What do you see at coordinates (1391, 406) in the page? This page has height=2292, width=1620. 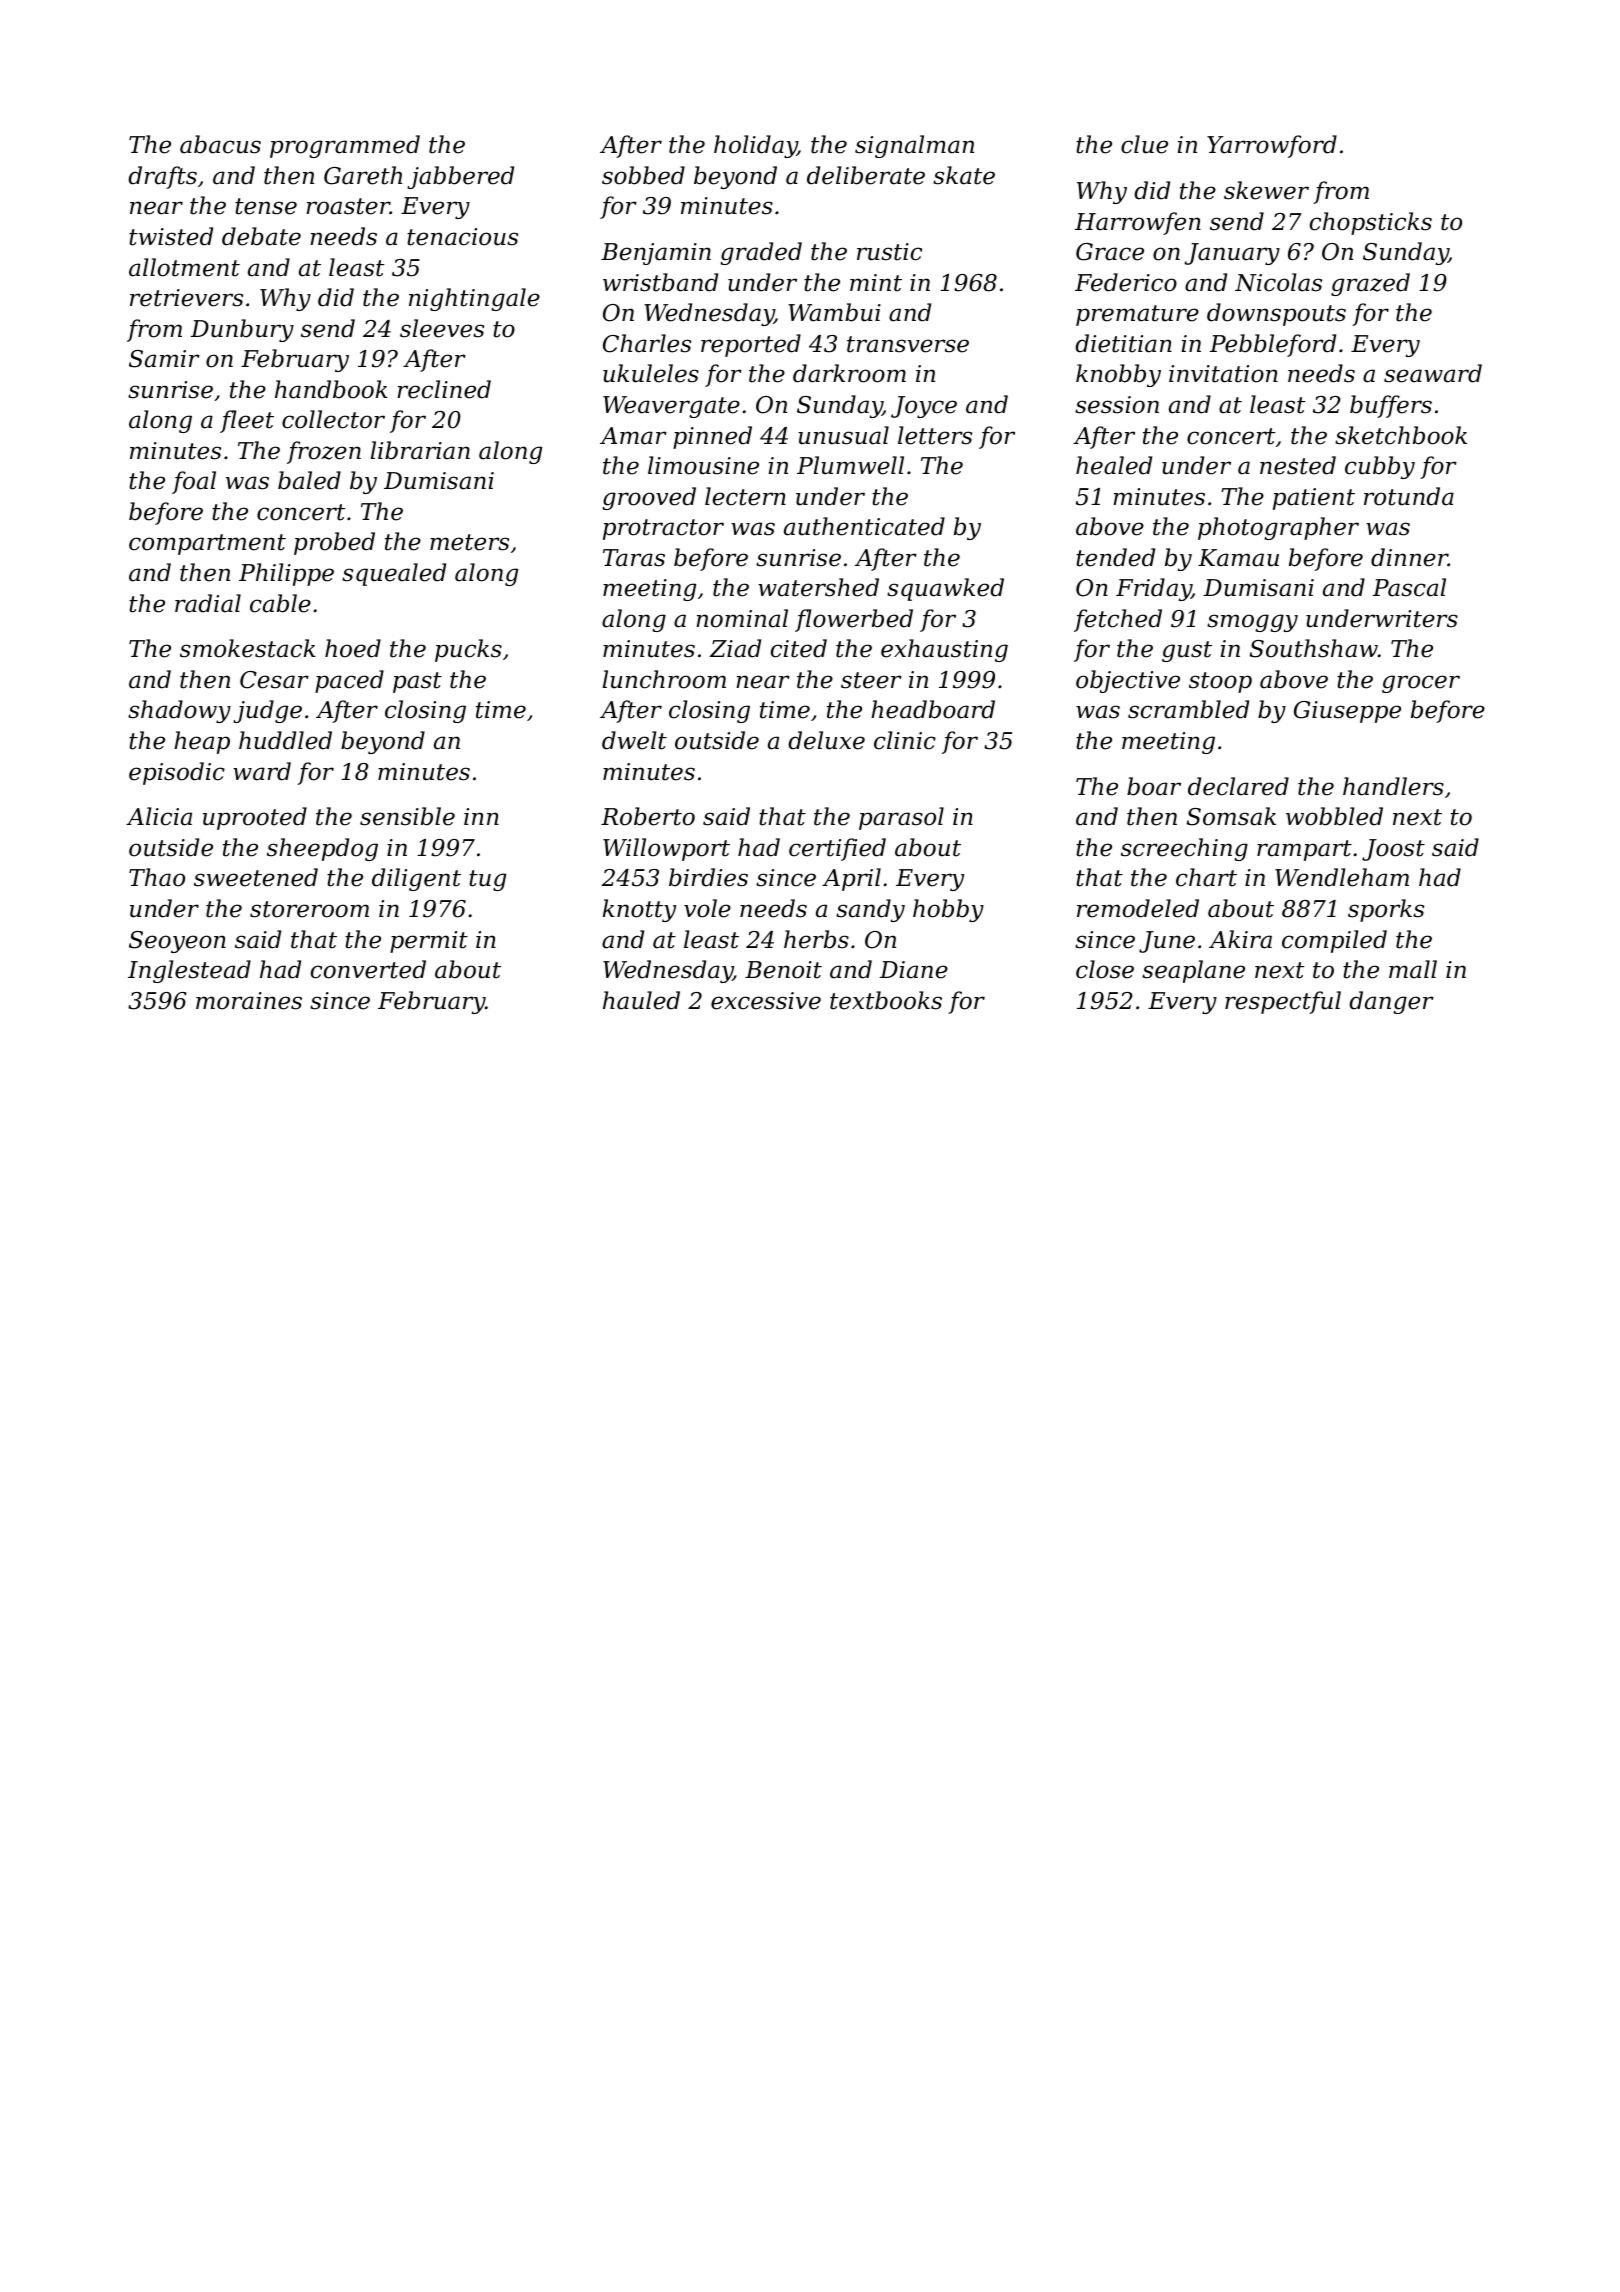 I see `buffers` at bounding box center [1391, 406].
